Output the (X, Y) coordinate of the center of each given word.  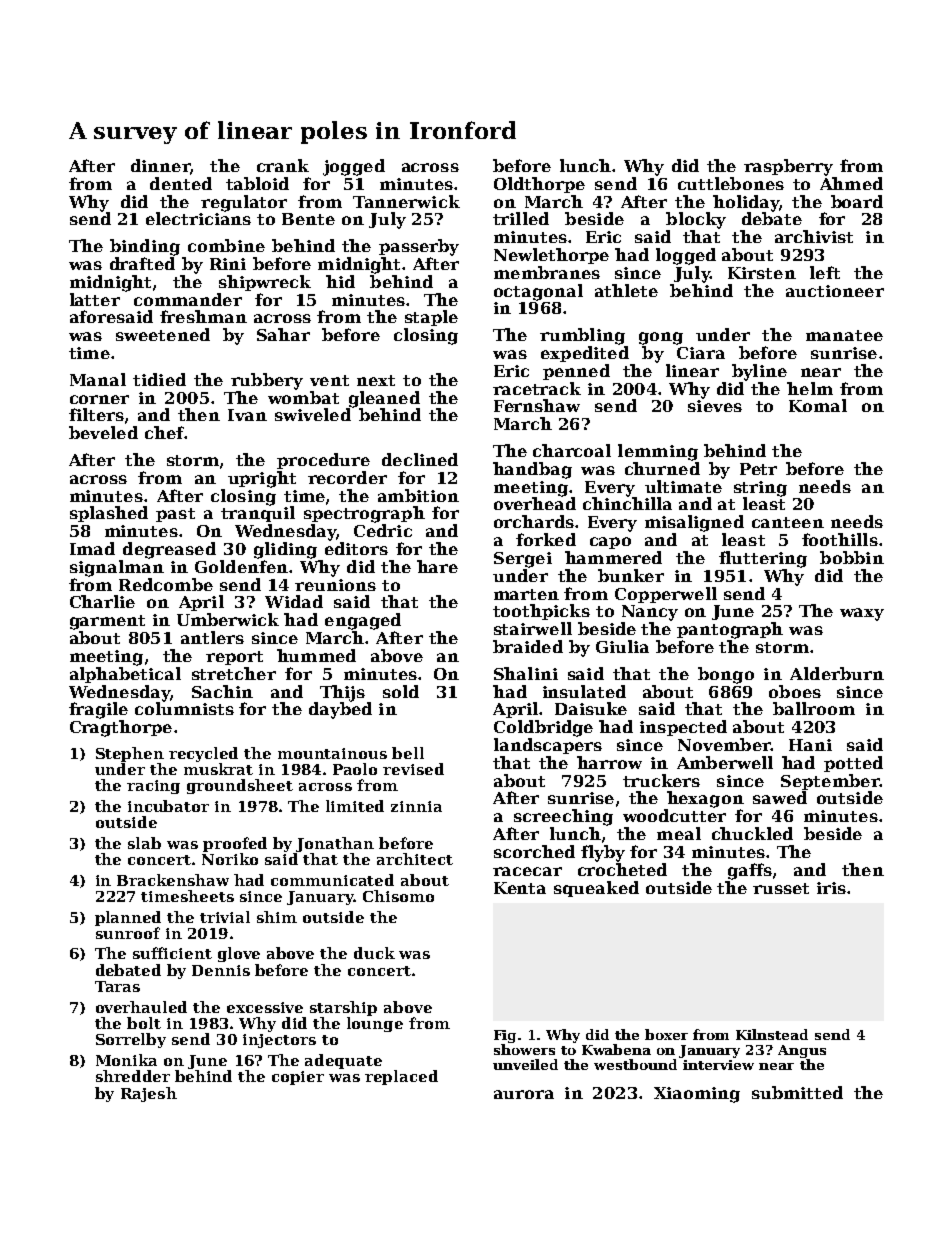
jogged (354, 167)
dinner (160, 165)
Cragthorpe (121, 728)
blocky (696, 220)
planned (128, 918)
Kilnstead (772, 1034)
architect (415, 859)
